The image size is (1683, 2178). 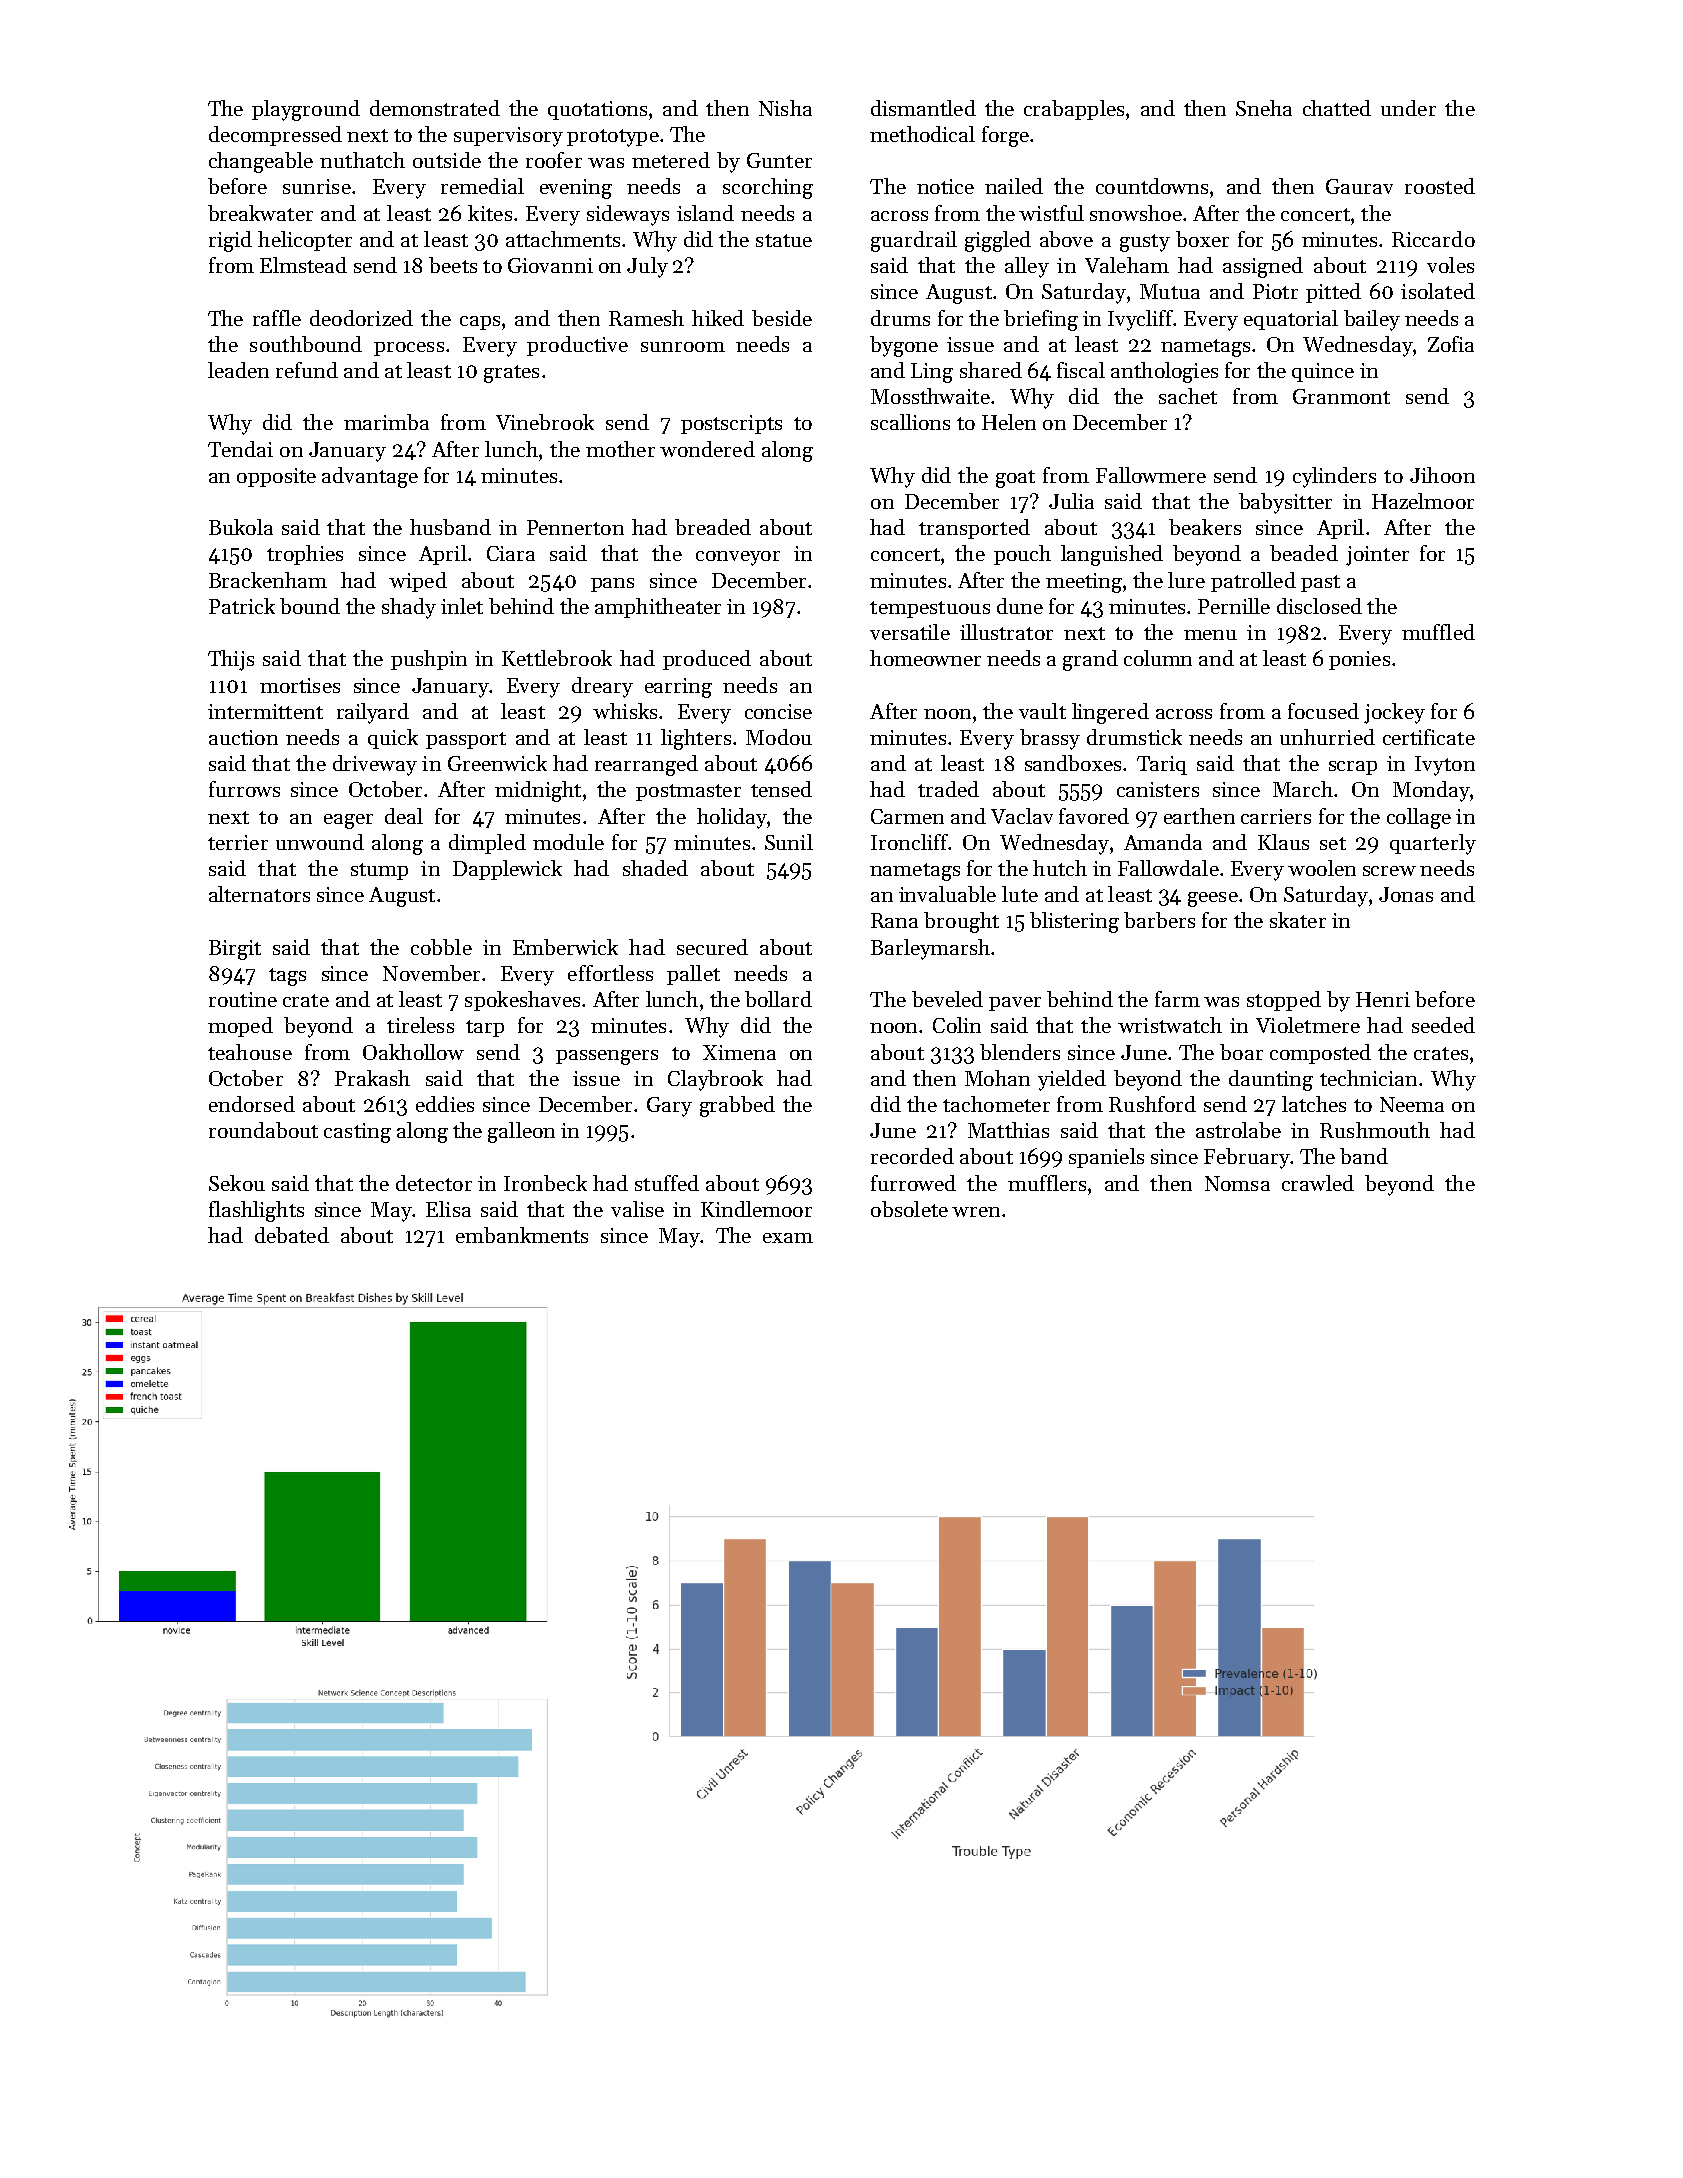 What do you see at coordinates (511, 374) in the image?
I see `grates` at bounding box center [511, 374].
